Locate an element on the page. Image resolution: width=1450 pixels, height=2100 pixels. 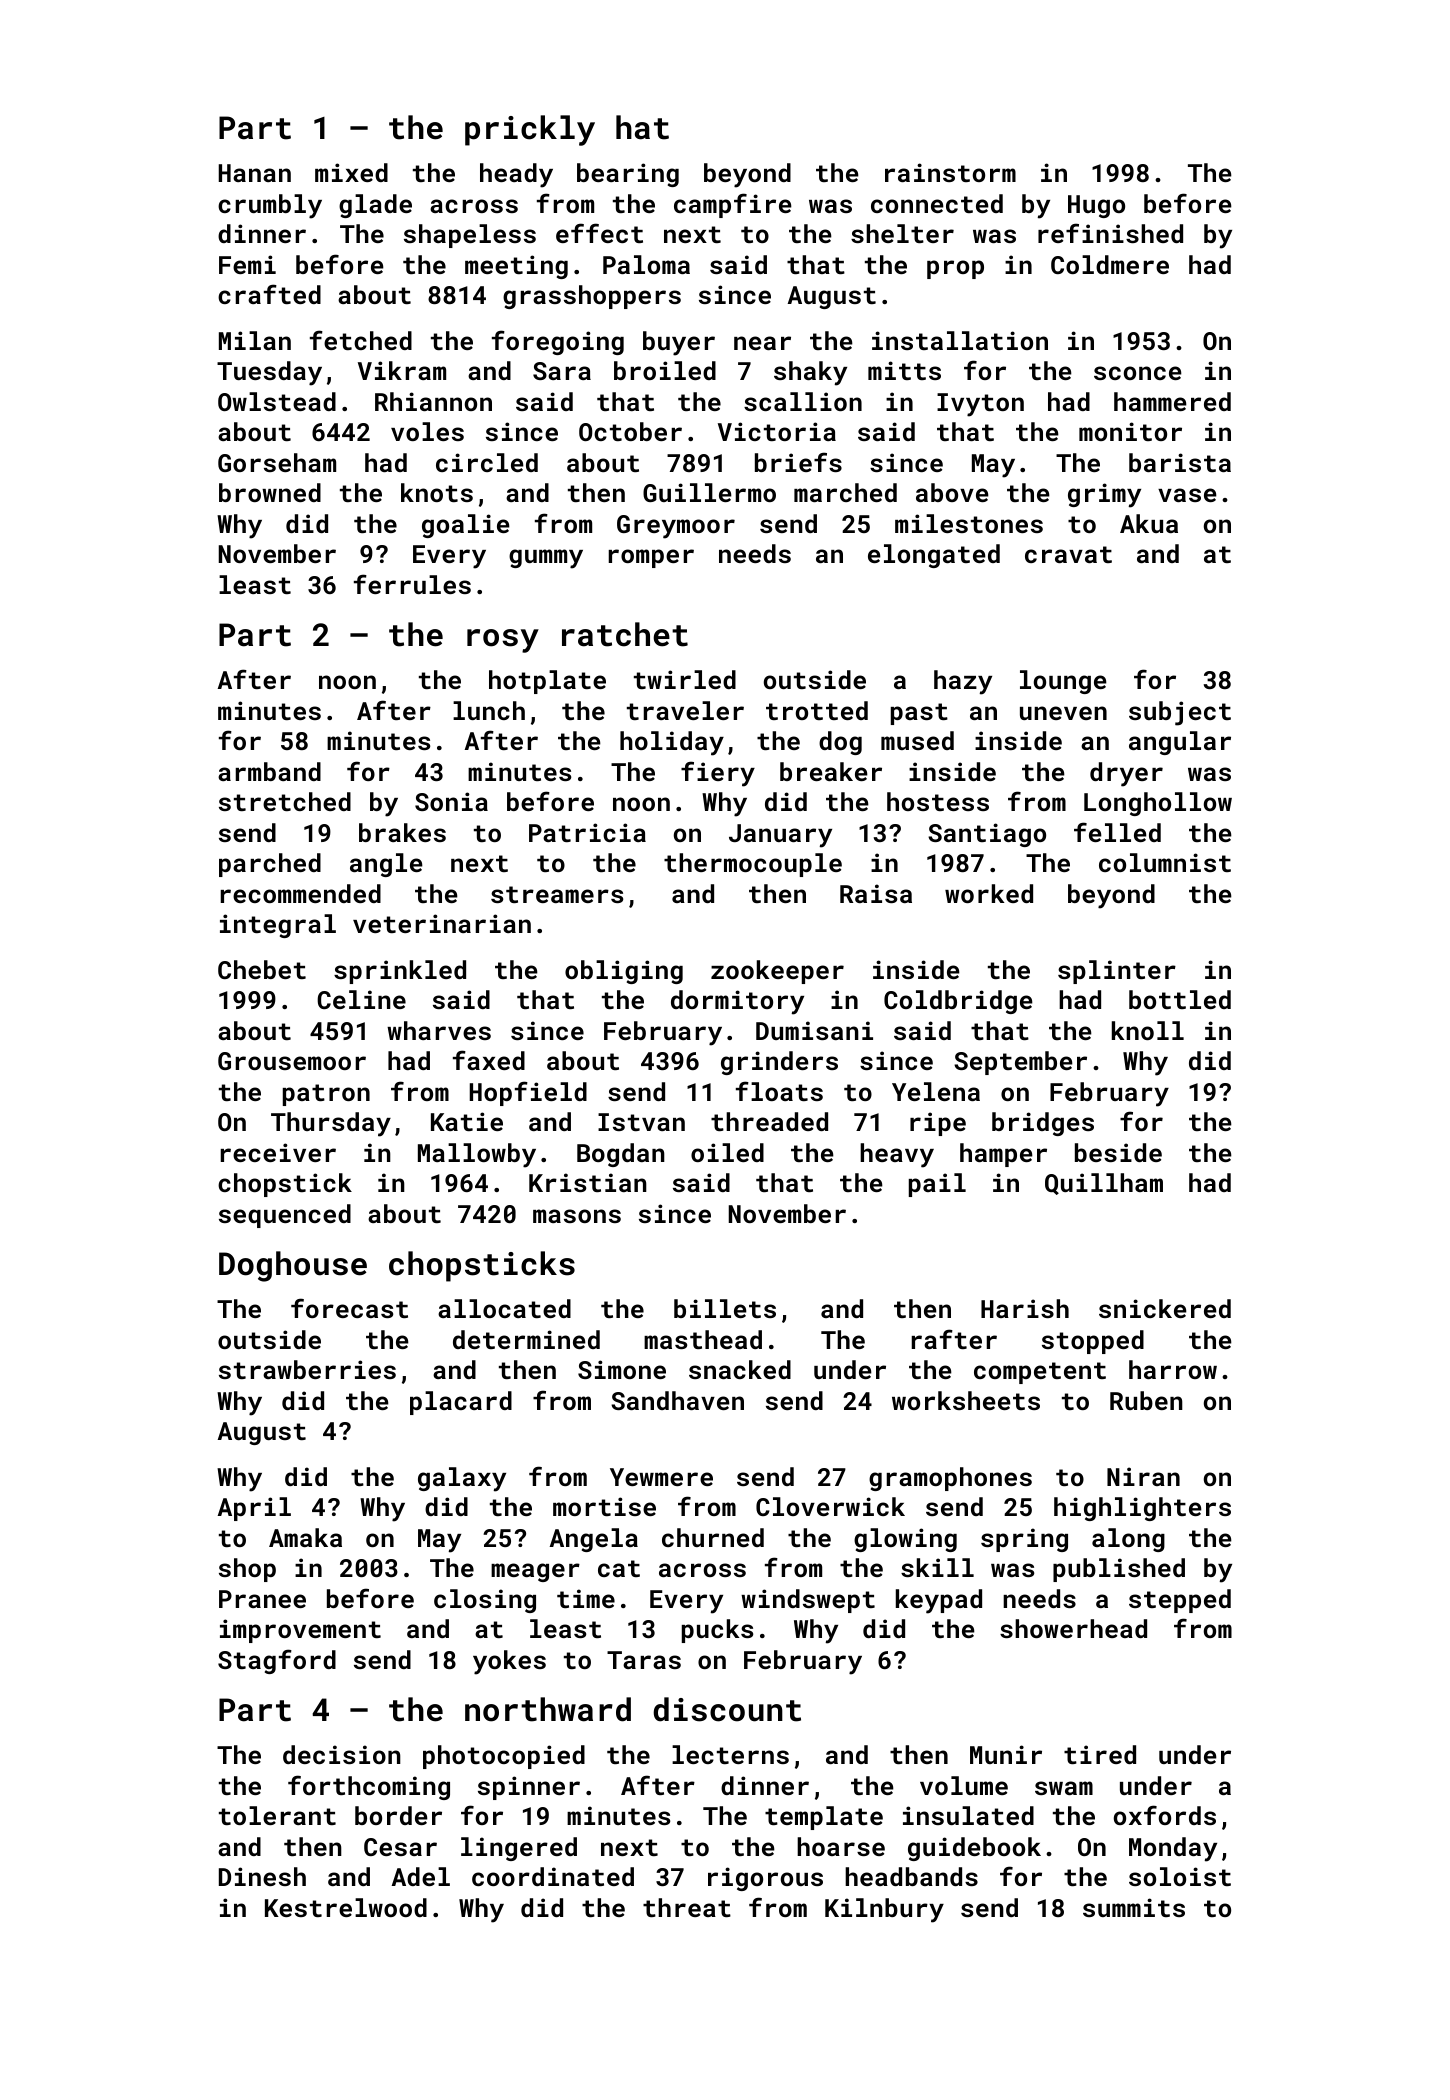
Yewmere is located at coordinates (661, 1477).
